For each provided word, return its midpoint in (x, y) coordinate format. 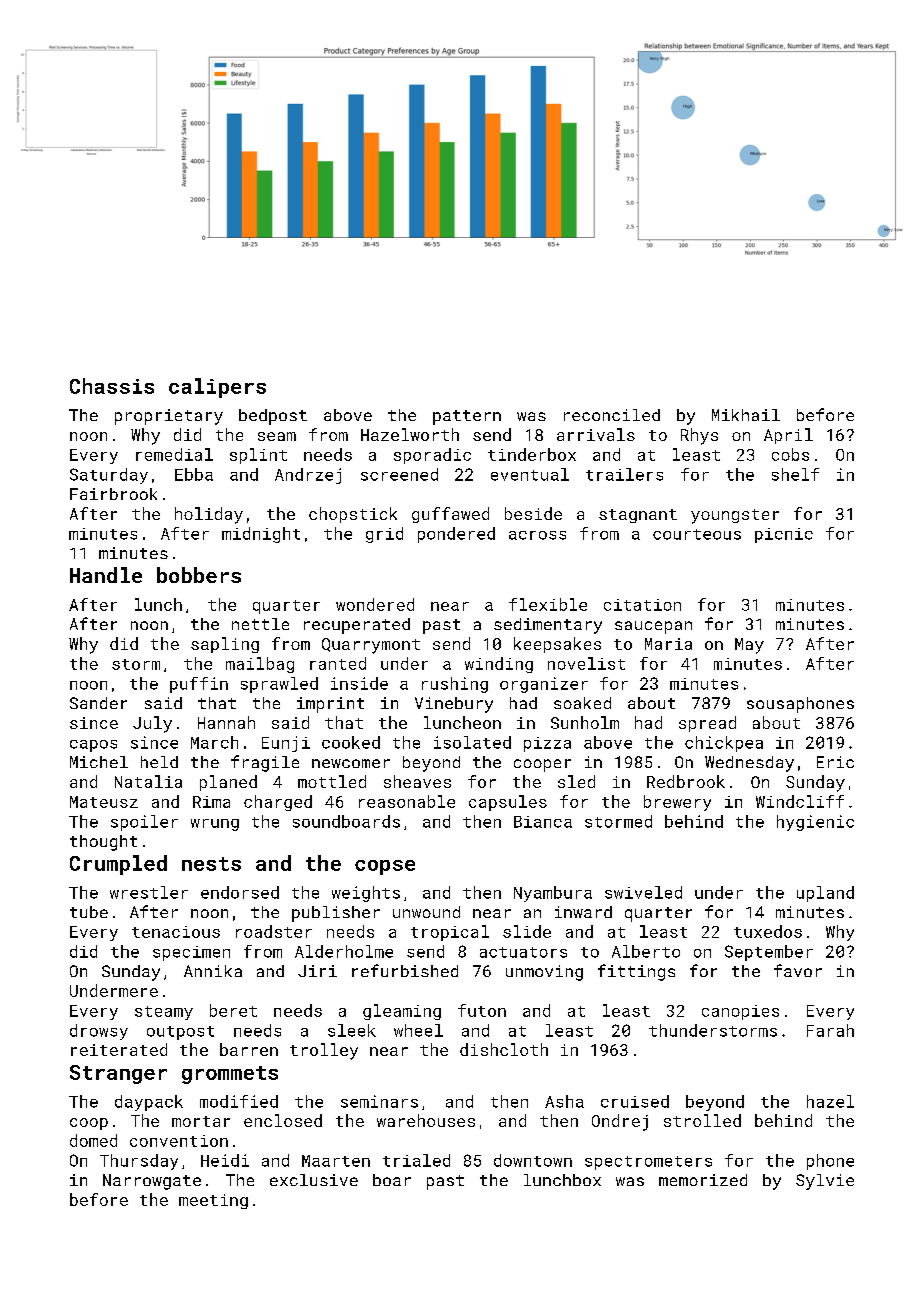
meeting (213, 1201)
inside (359, 683)
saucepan (653, 627)
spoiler (144, 823)
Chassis (112, 386)
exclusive (314, 1180)
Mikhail (746, 415)
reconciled (612, 415)
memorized (703, 1180)
